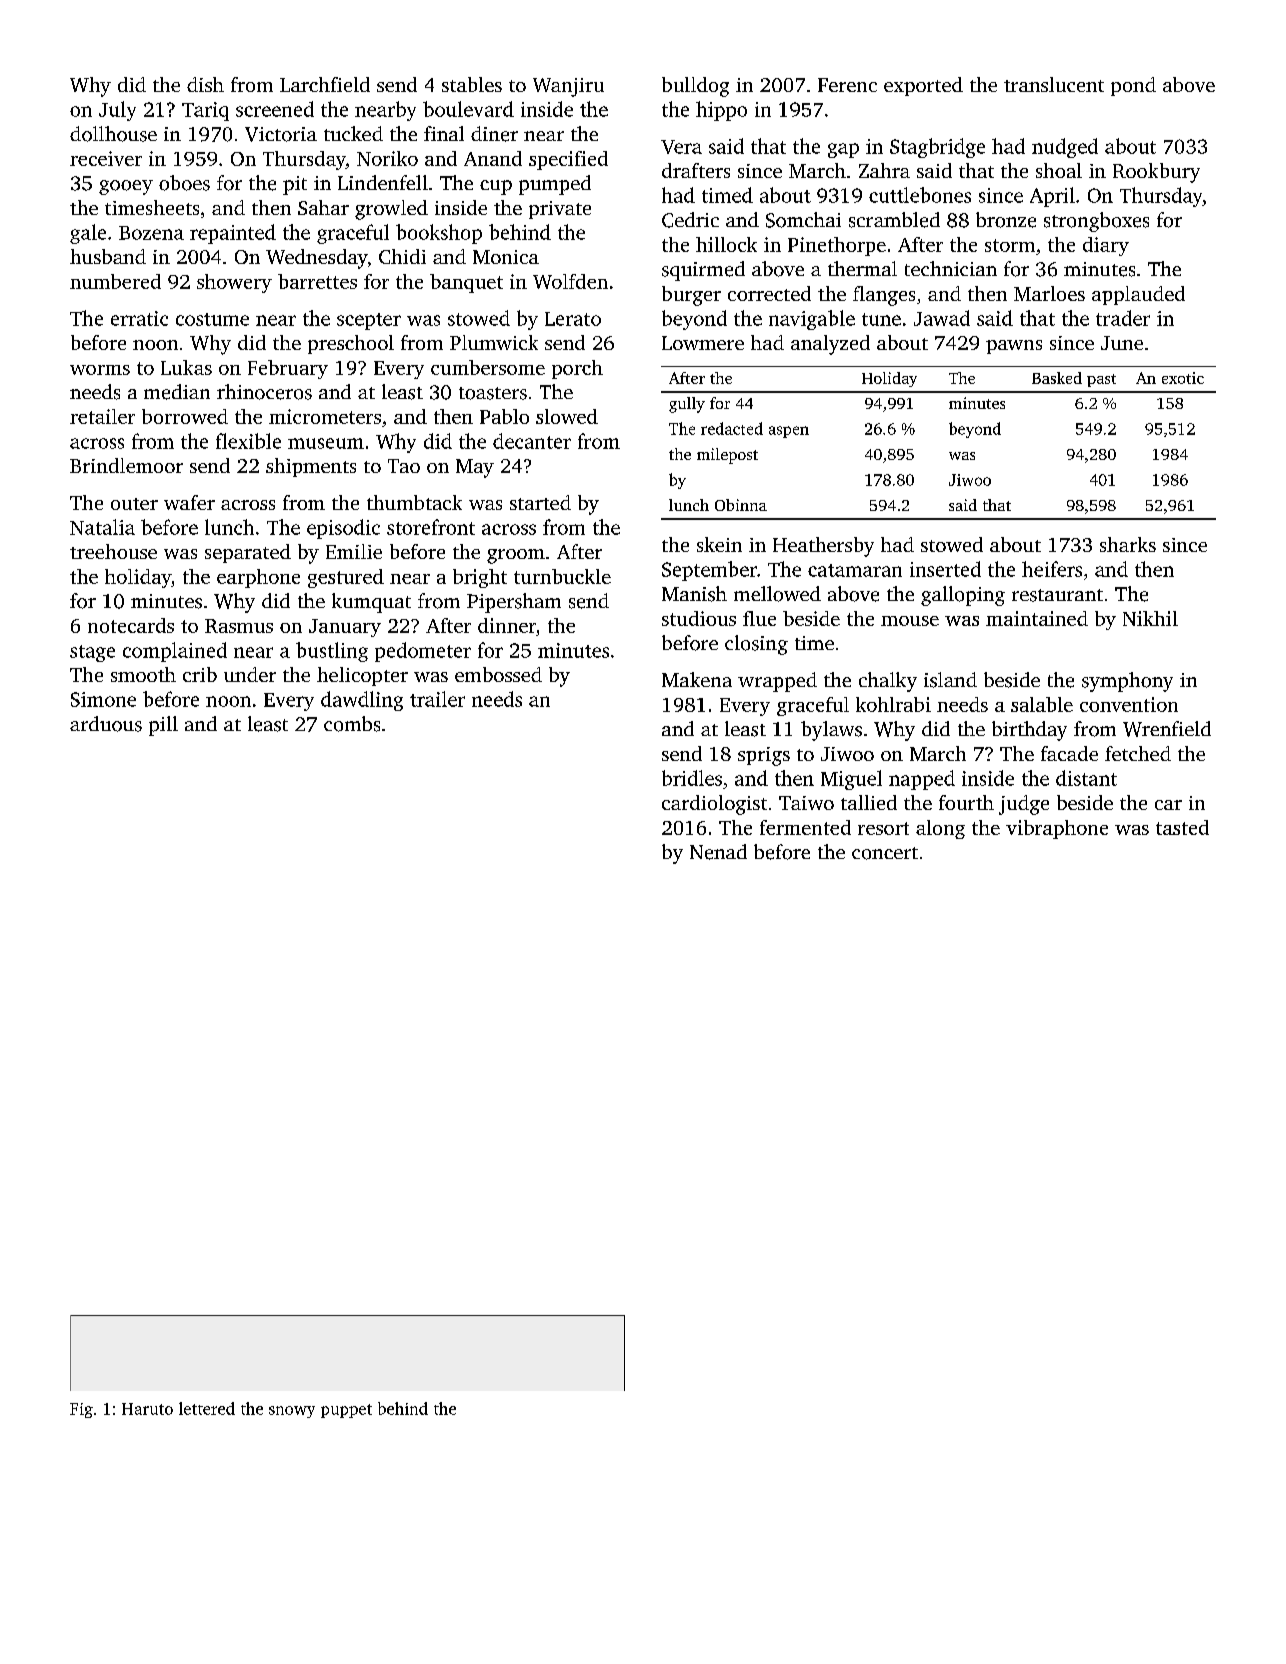 This screenshot has height=1664, width=1286. What do you see at coordinates (1057, 829) in the screenshot?
I see `vibraphone` at bounding box center [1057, 829].
